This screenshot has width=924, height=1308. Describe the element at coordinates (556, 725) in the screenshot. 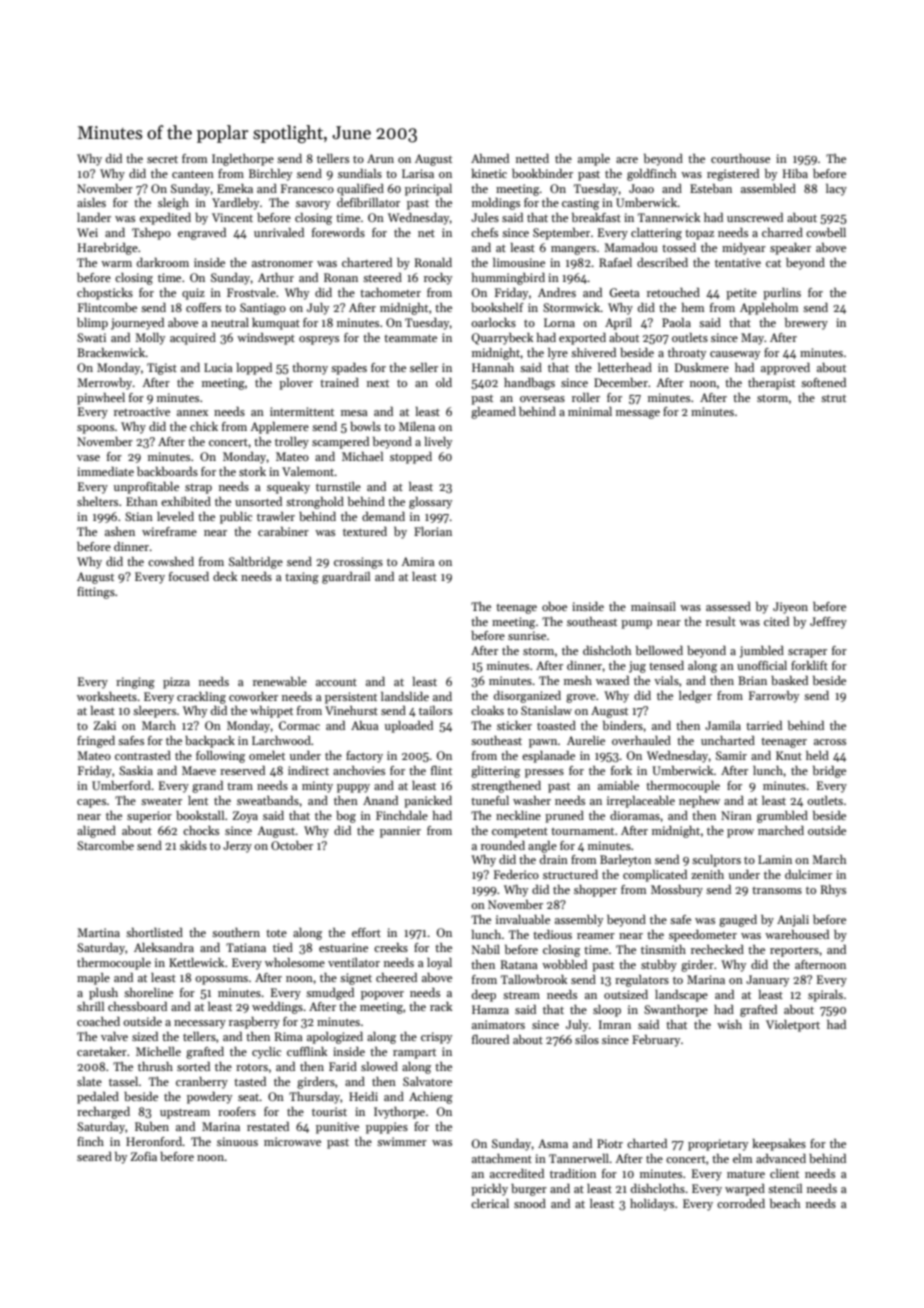

I see `toasted` at that location.
